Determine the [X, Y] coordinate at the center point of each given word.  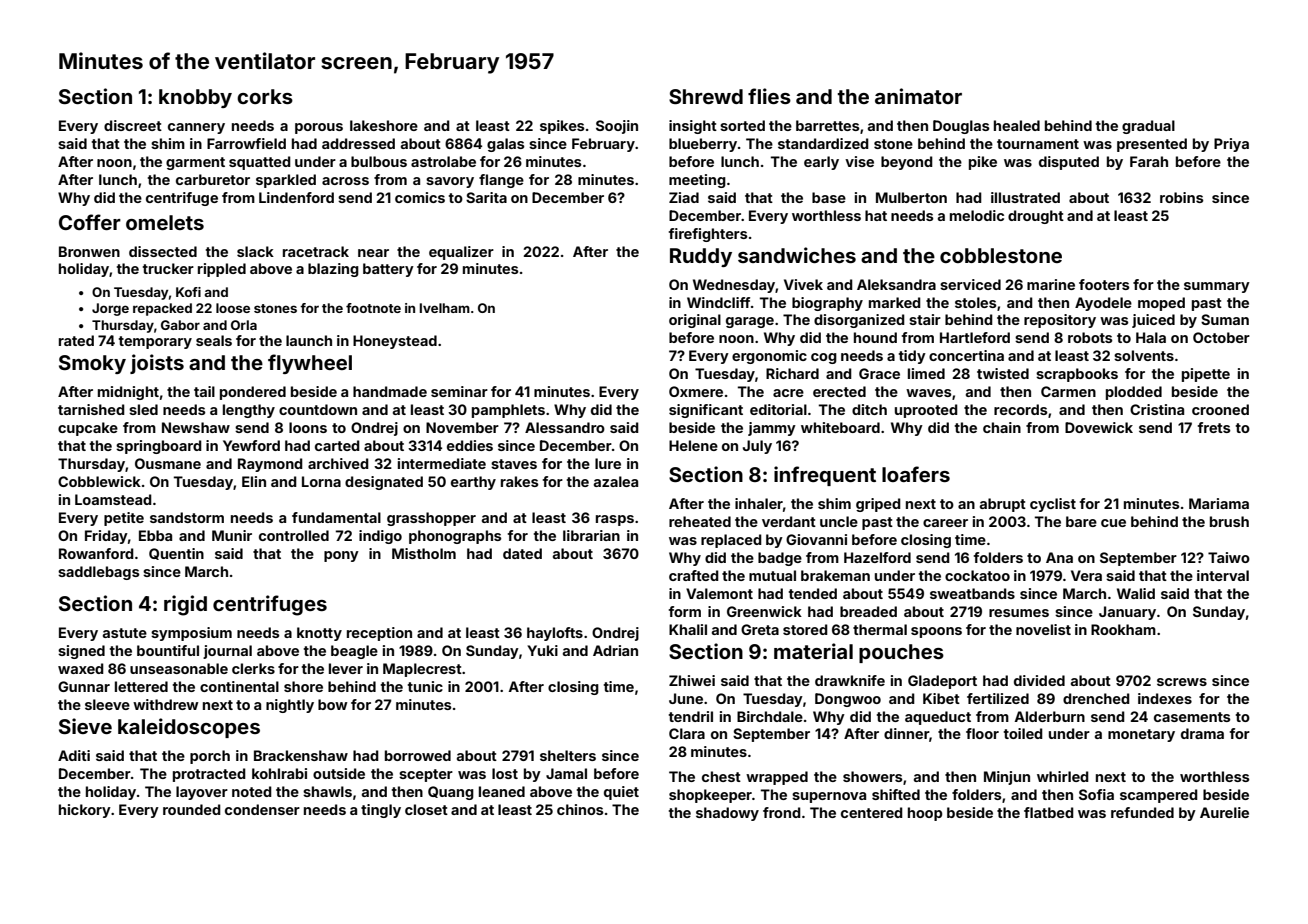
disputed [1069, 163]
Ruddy [701, 257]
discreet [133, 125]
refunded [1142, 812]
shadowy [727, 814]
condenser [262, 809]
